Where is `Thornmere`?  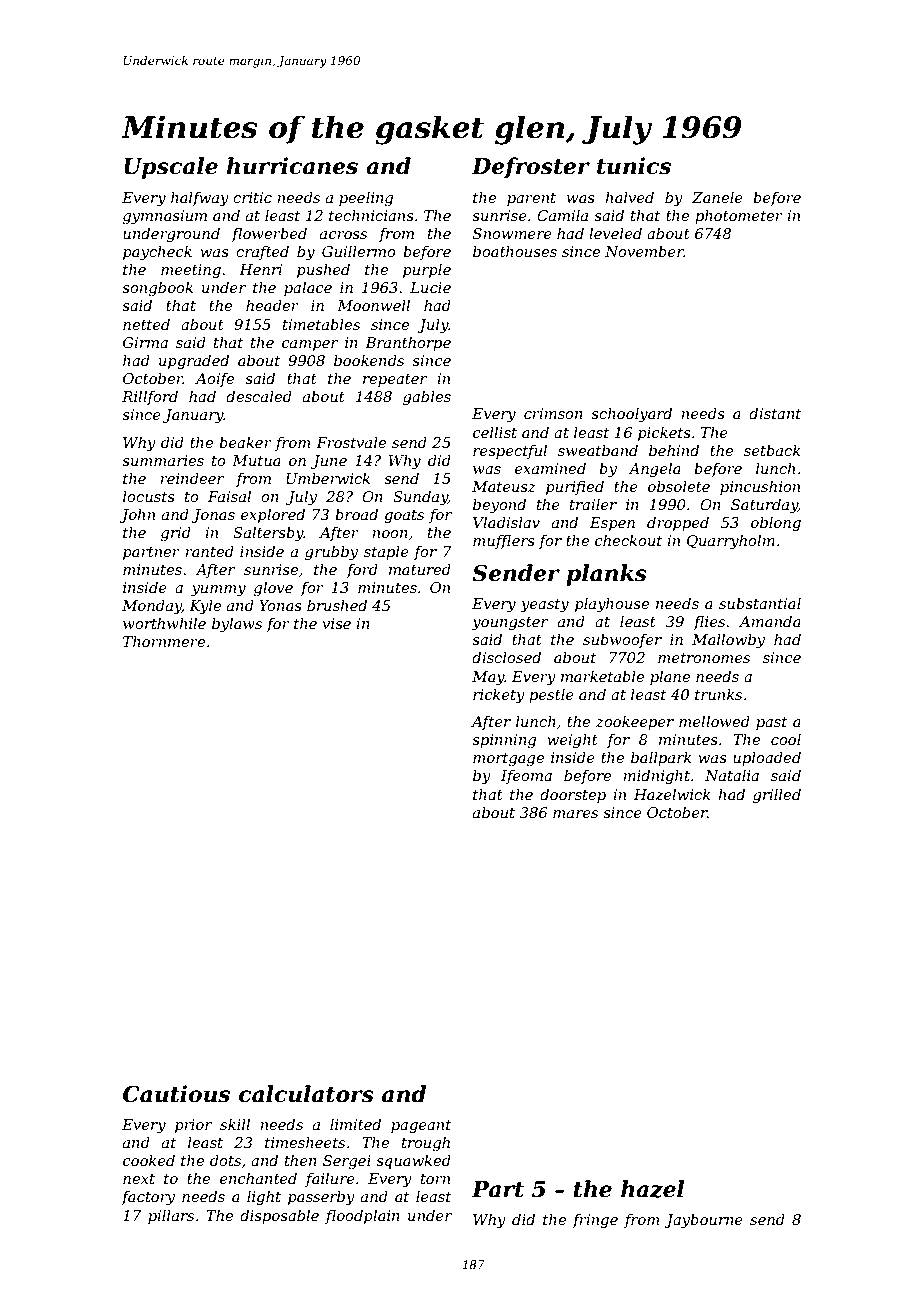
Thornmere is located at coordinates (164, 641).
